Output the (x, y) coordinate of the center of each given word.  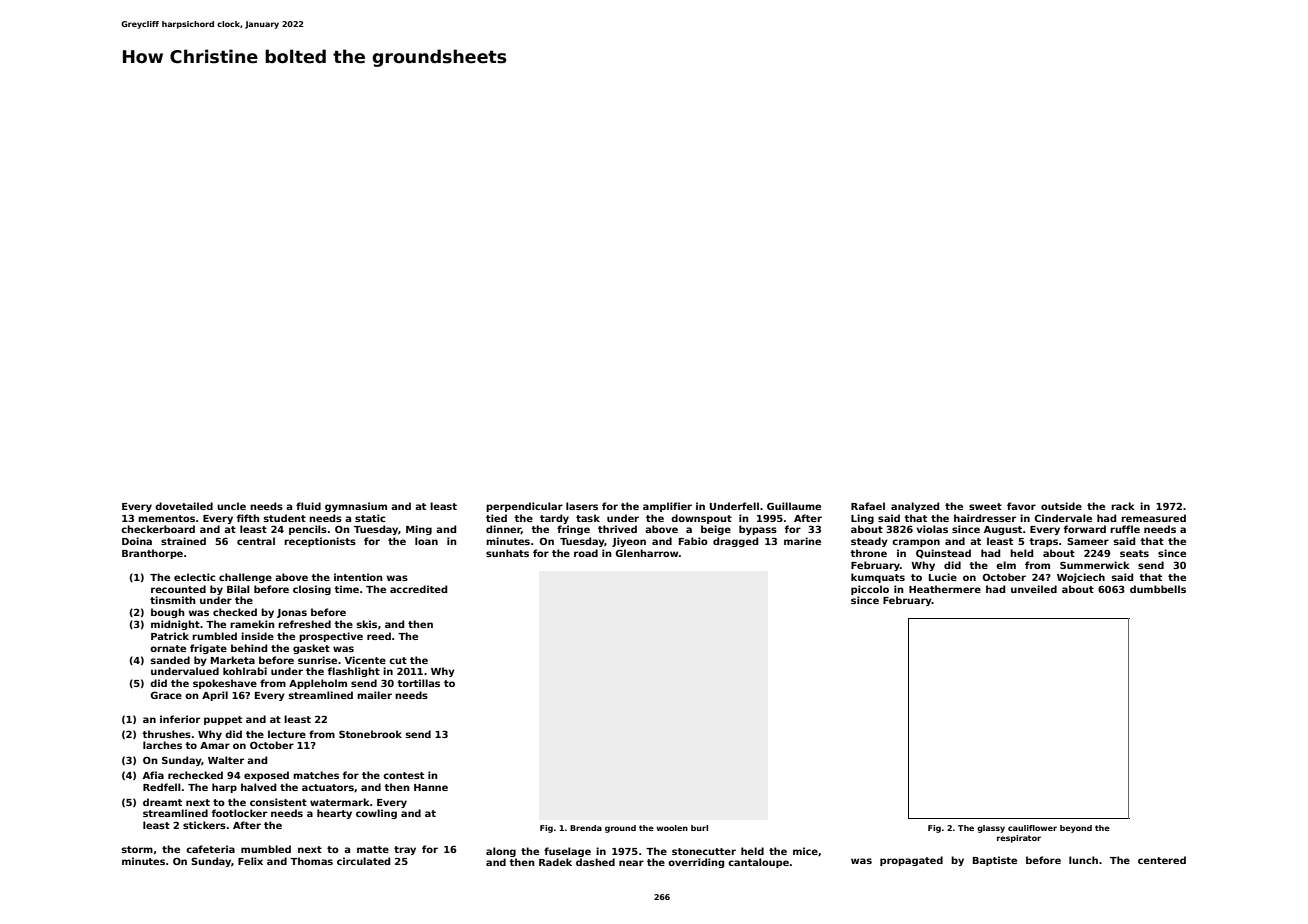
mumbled (266, 849)
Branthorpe (152, 554)
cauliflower (1032, 828)
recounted (178, 589)
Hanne (431, 787)
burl (699, 828)
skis (367, 624)
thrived (617, 529)
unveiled (1034, 589)
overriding (696, 863)
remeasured (1153, 518)
